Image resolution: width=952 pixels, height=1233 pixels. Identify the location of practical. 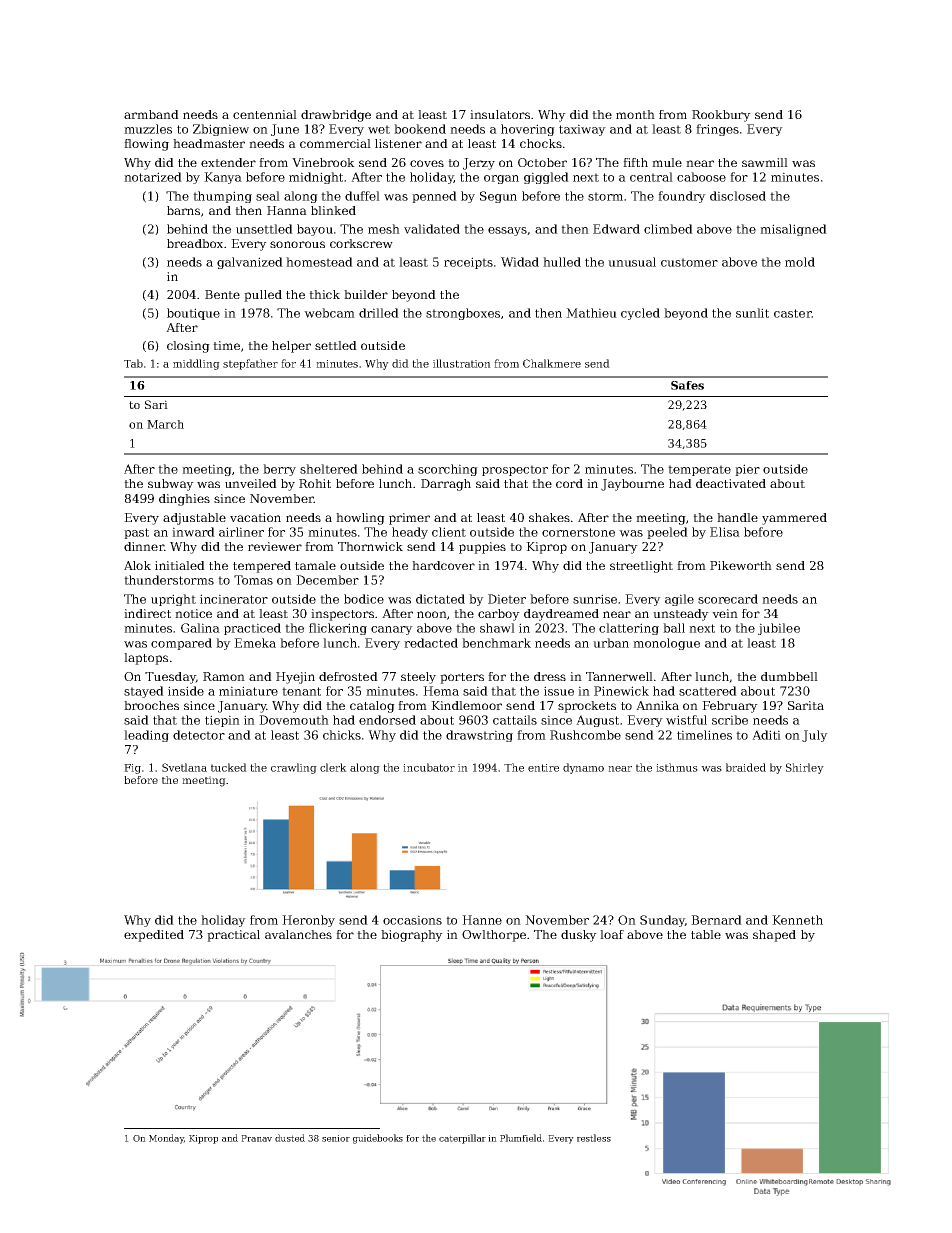
(233, 936).
